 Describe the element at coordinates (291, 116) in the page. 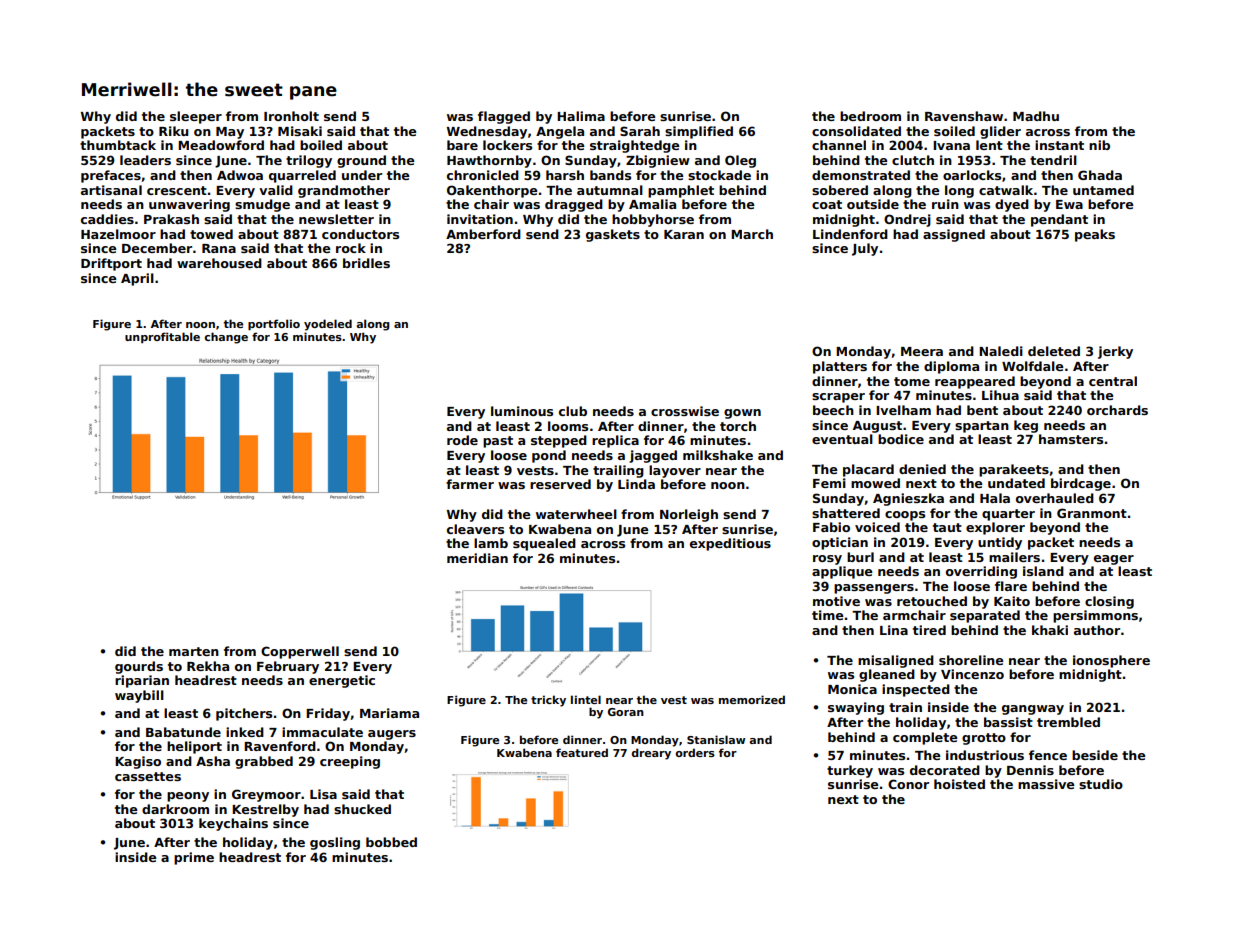

I see `Ironholt` at that location.
